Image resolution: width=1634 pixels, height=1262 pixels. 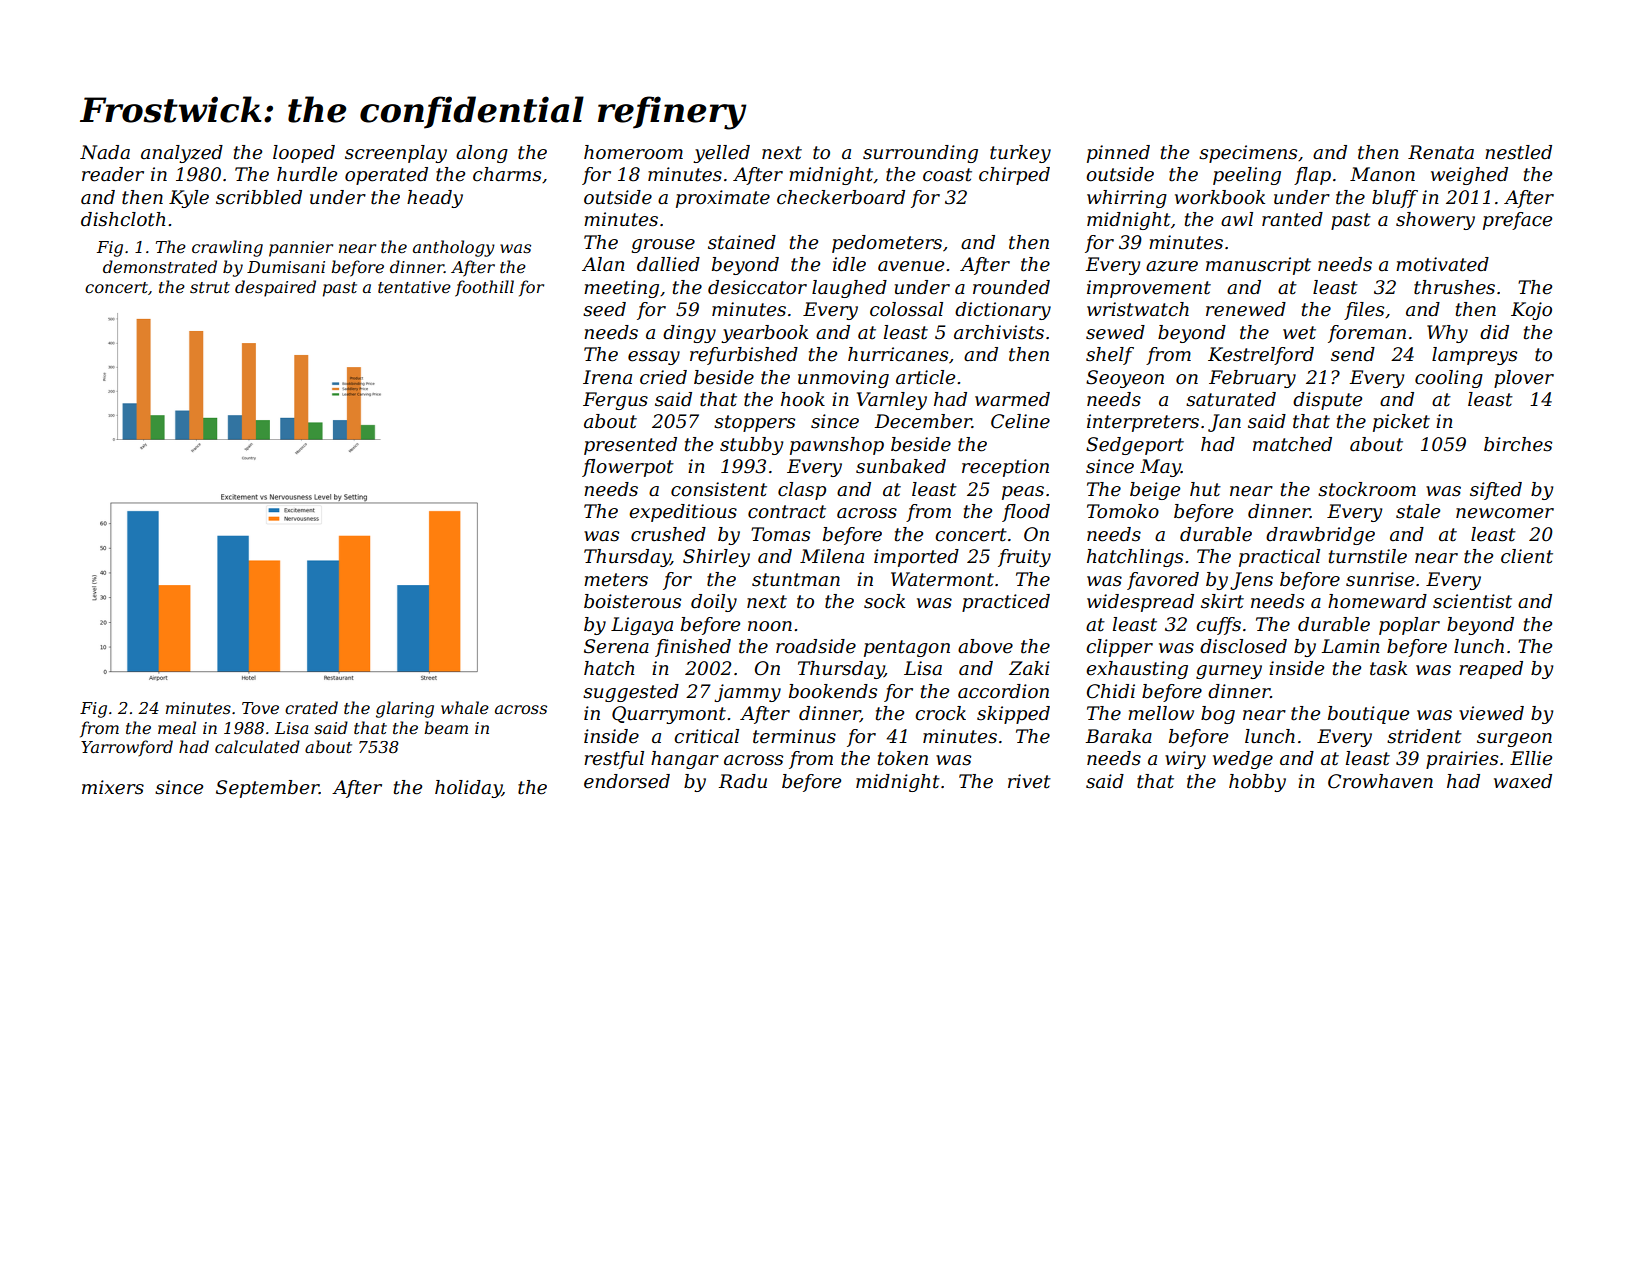 What do you see at coordinates (764, 334) in the document?
I see `yearbook` at bounding box center [764, 334].
